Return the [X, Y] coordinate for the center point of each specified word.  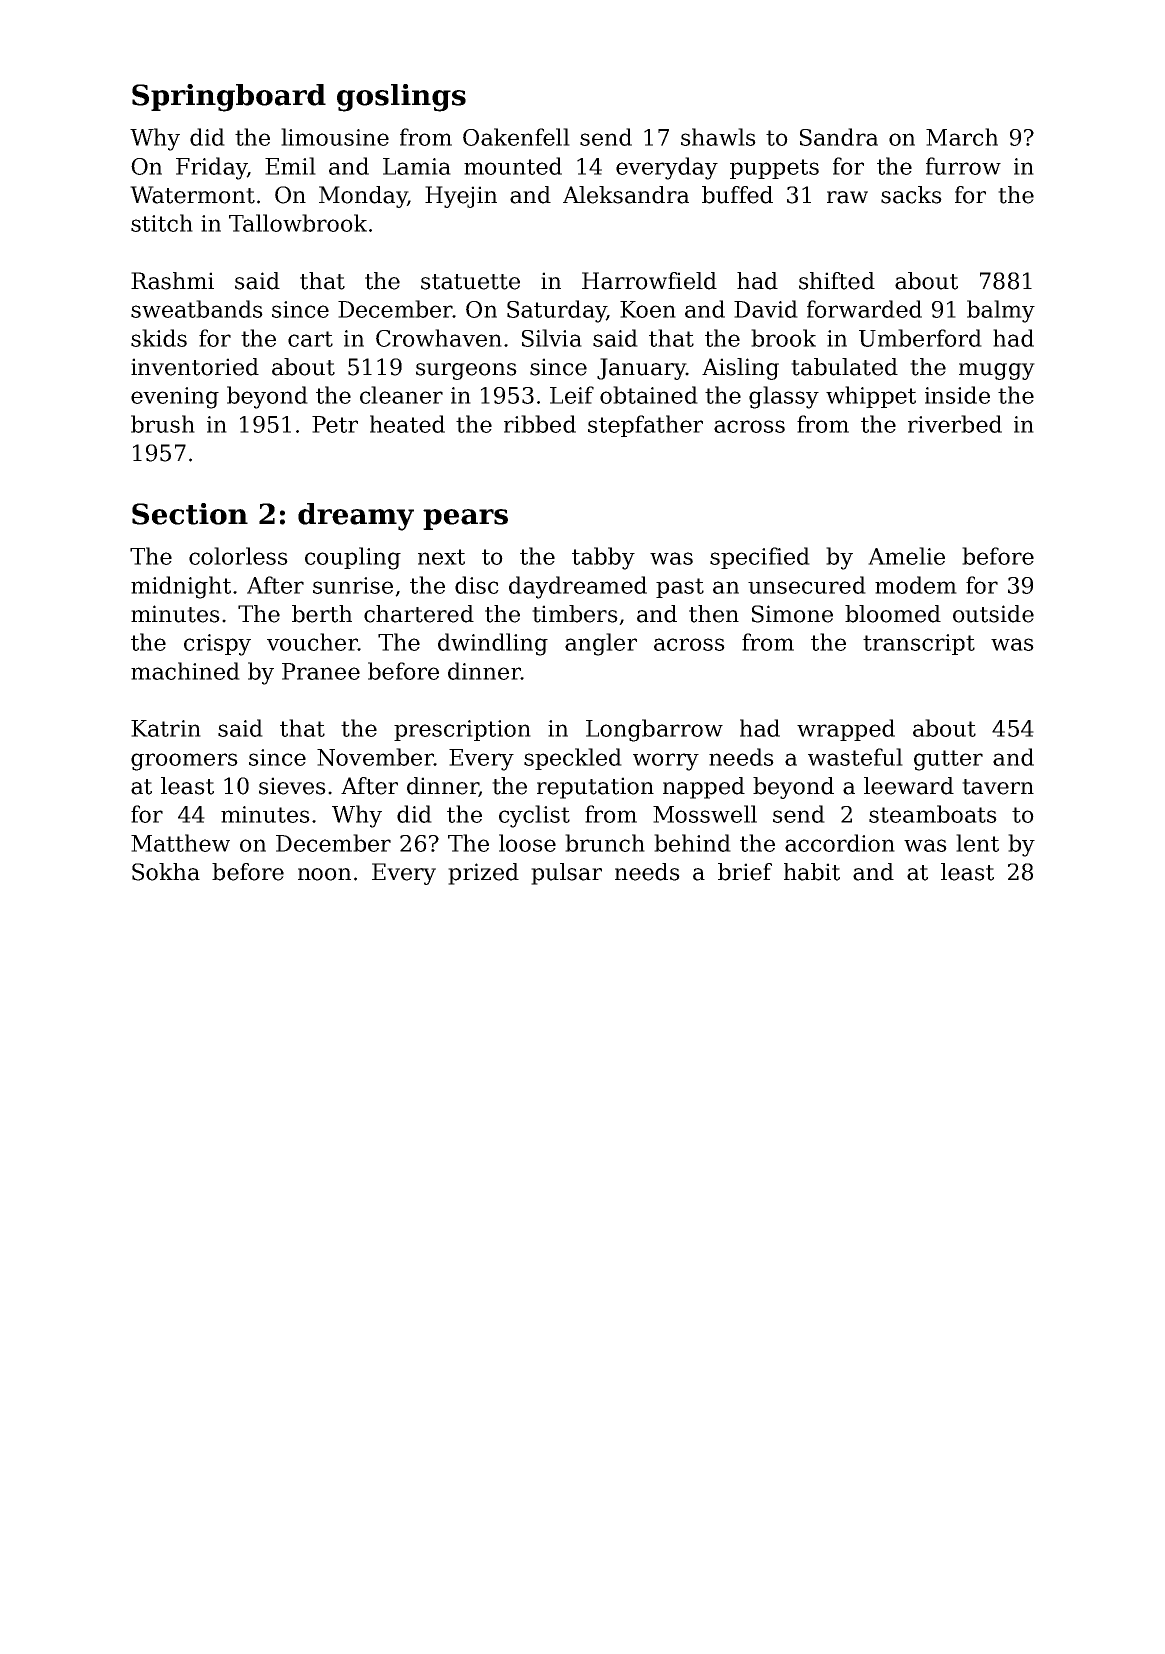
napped [704, 788]
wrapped [846, 730]
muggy [997, 371]
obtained [649, 395]
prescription [462, 730]
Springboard [229, 98]
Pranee [321, 671]
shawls [718, 137]
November [375, 757]
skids [159, 338]
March [962, 137]
